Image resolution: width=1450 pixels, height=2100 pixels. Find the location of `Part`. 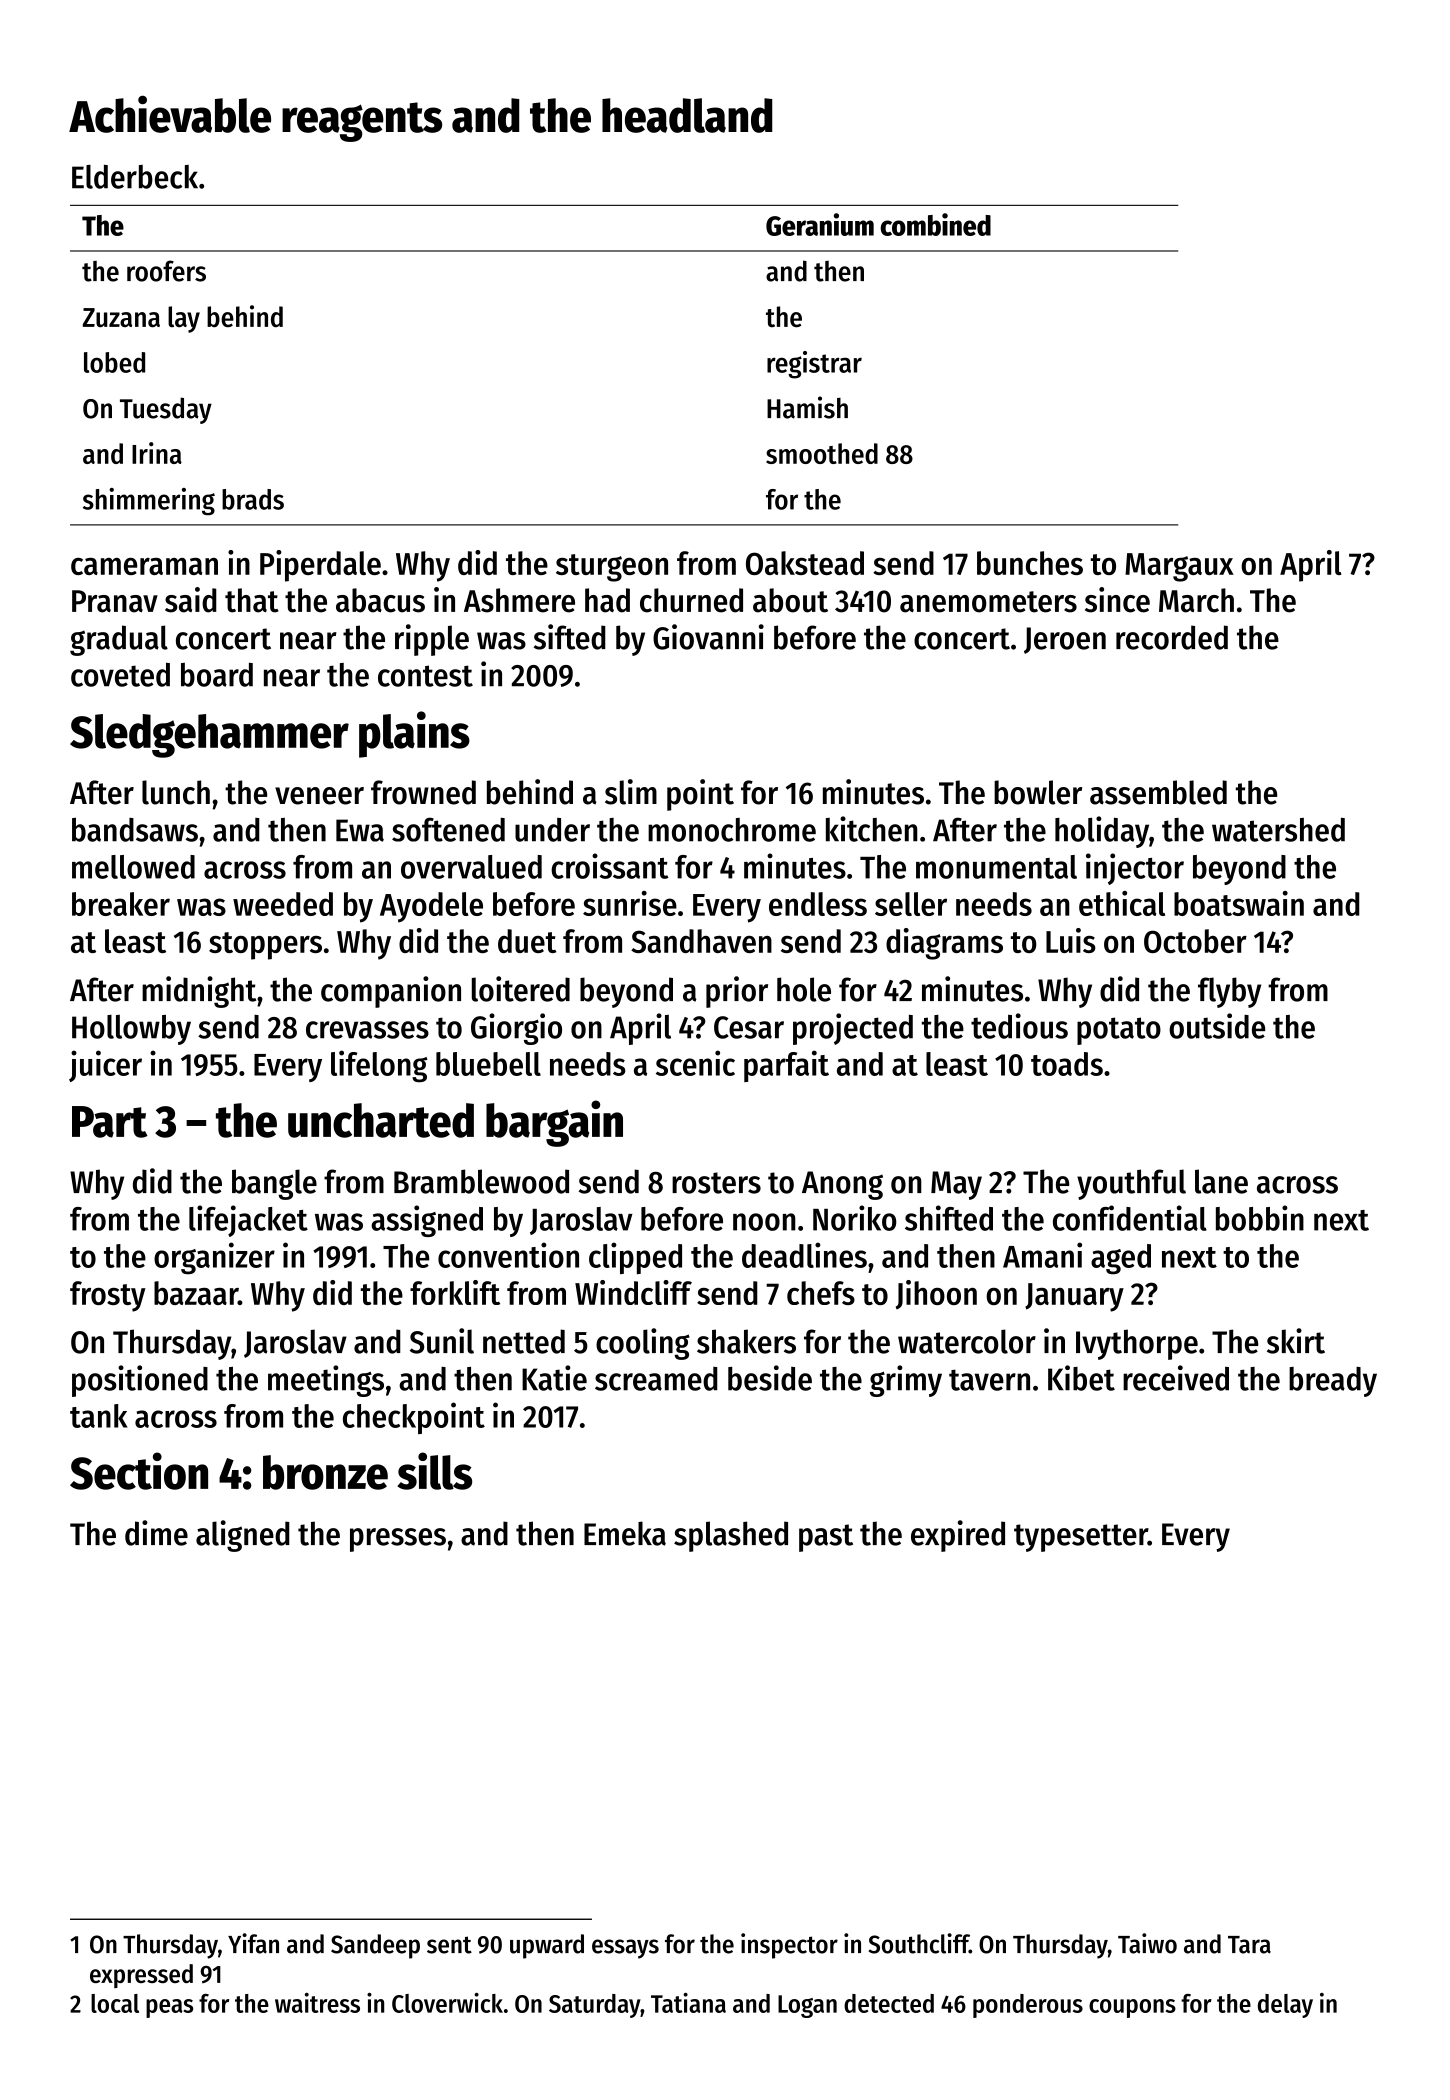

Part is located at coordinates (110, 1122).
